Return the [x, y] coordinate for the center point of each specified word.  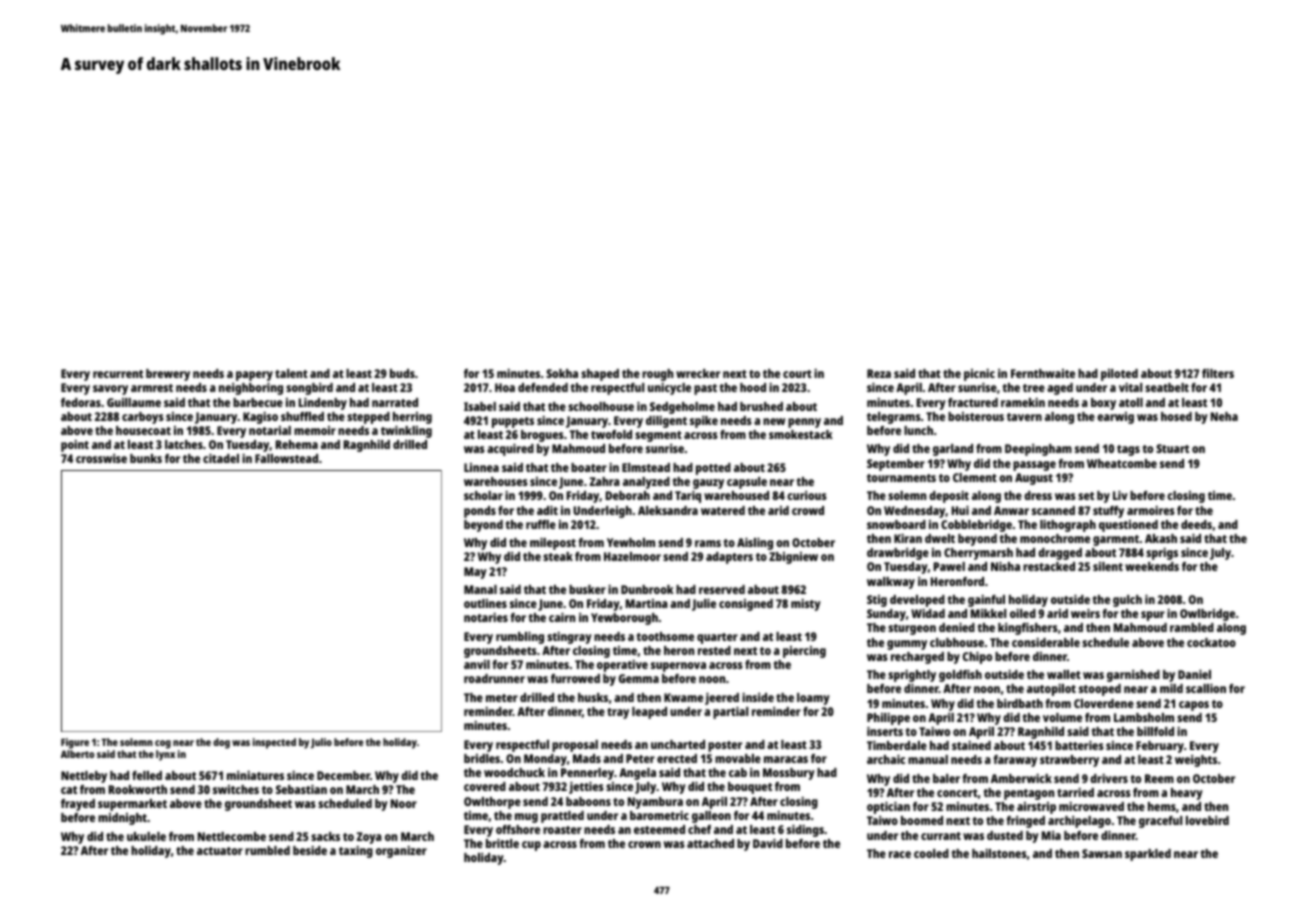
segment [658, 436]
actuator [220, 851]
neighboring [251, 389]
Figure [75, 743]
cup [531, 846]
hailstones [999, 853]
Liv [1120, 495]
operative [622, 666]
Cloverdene [1104, 703]
